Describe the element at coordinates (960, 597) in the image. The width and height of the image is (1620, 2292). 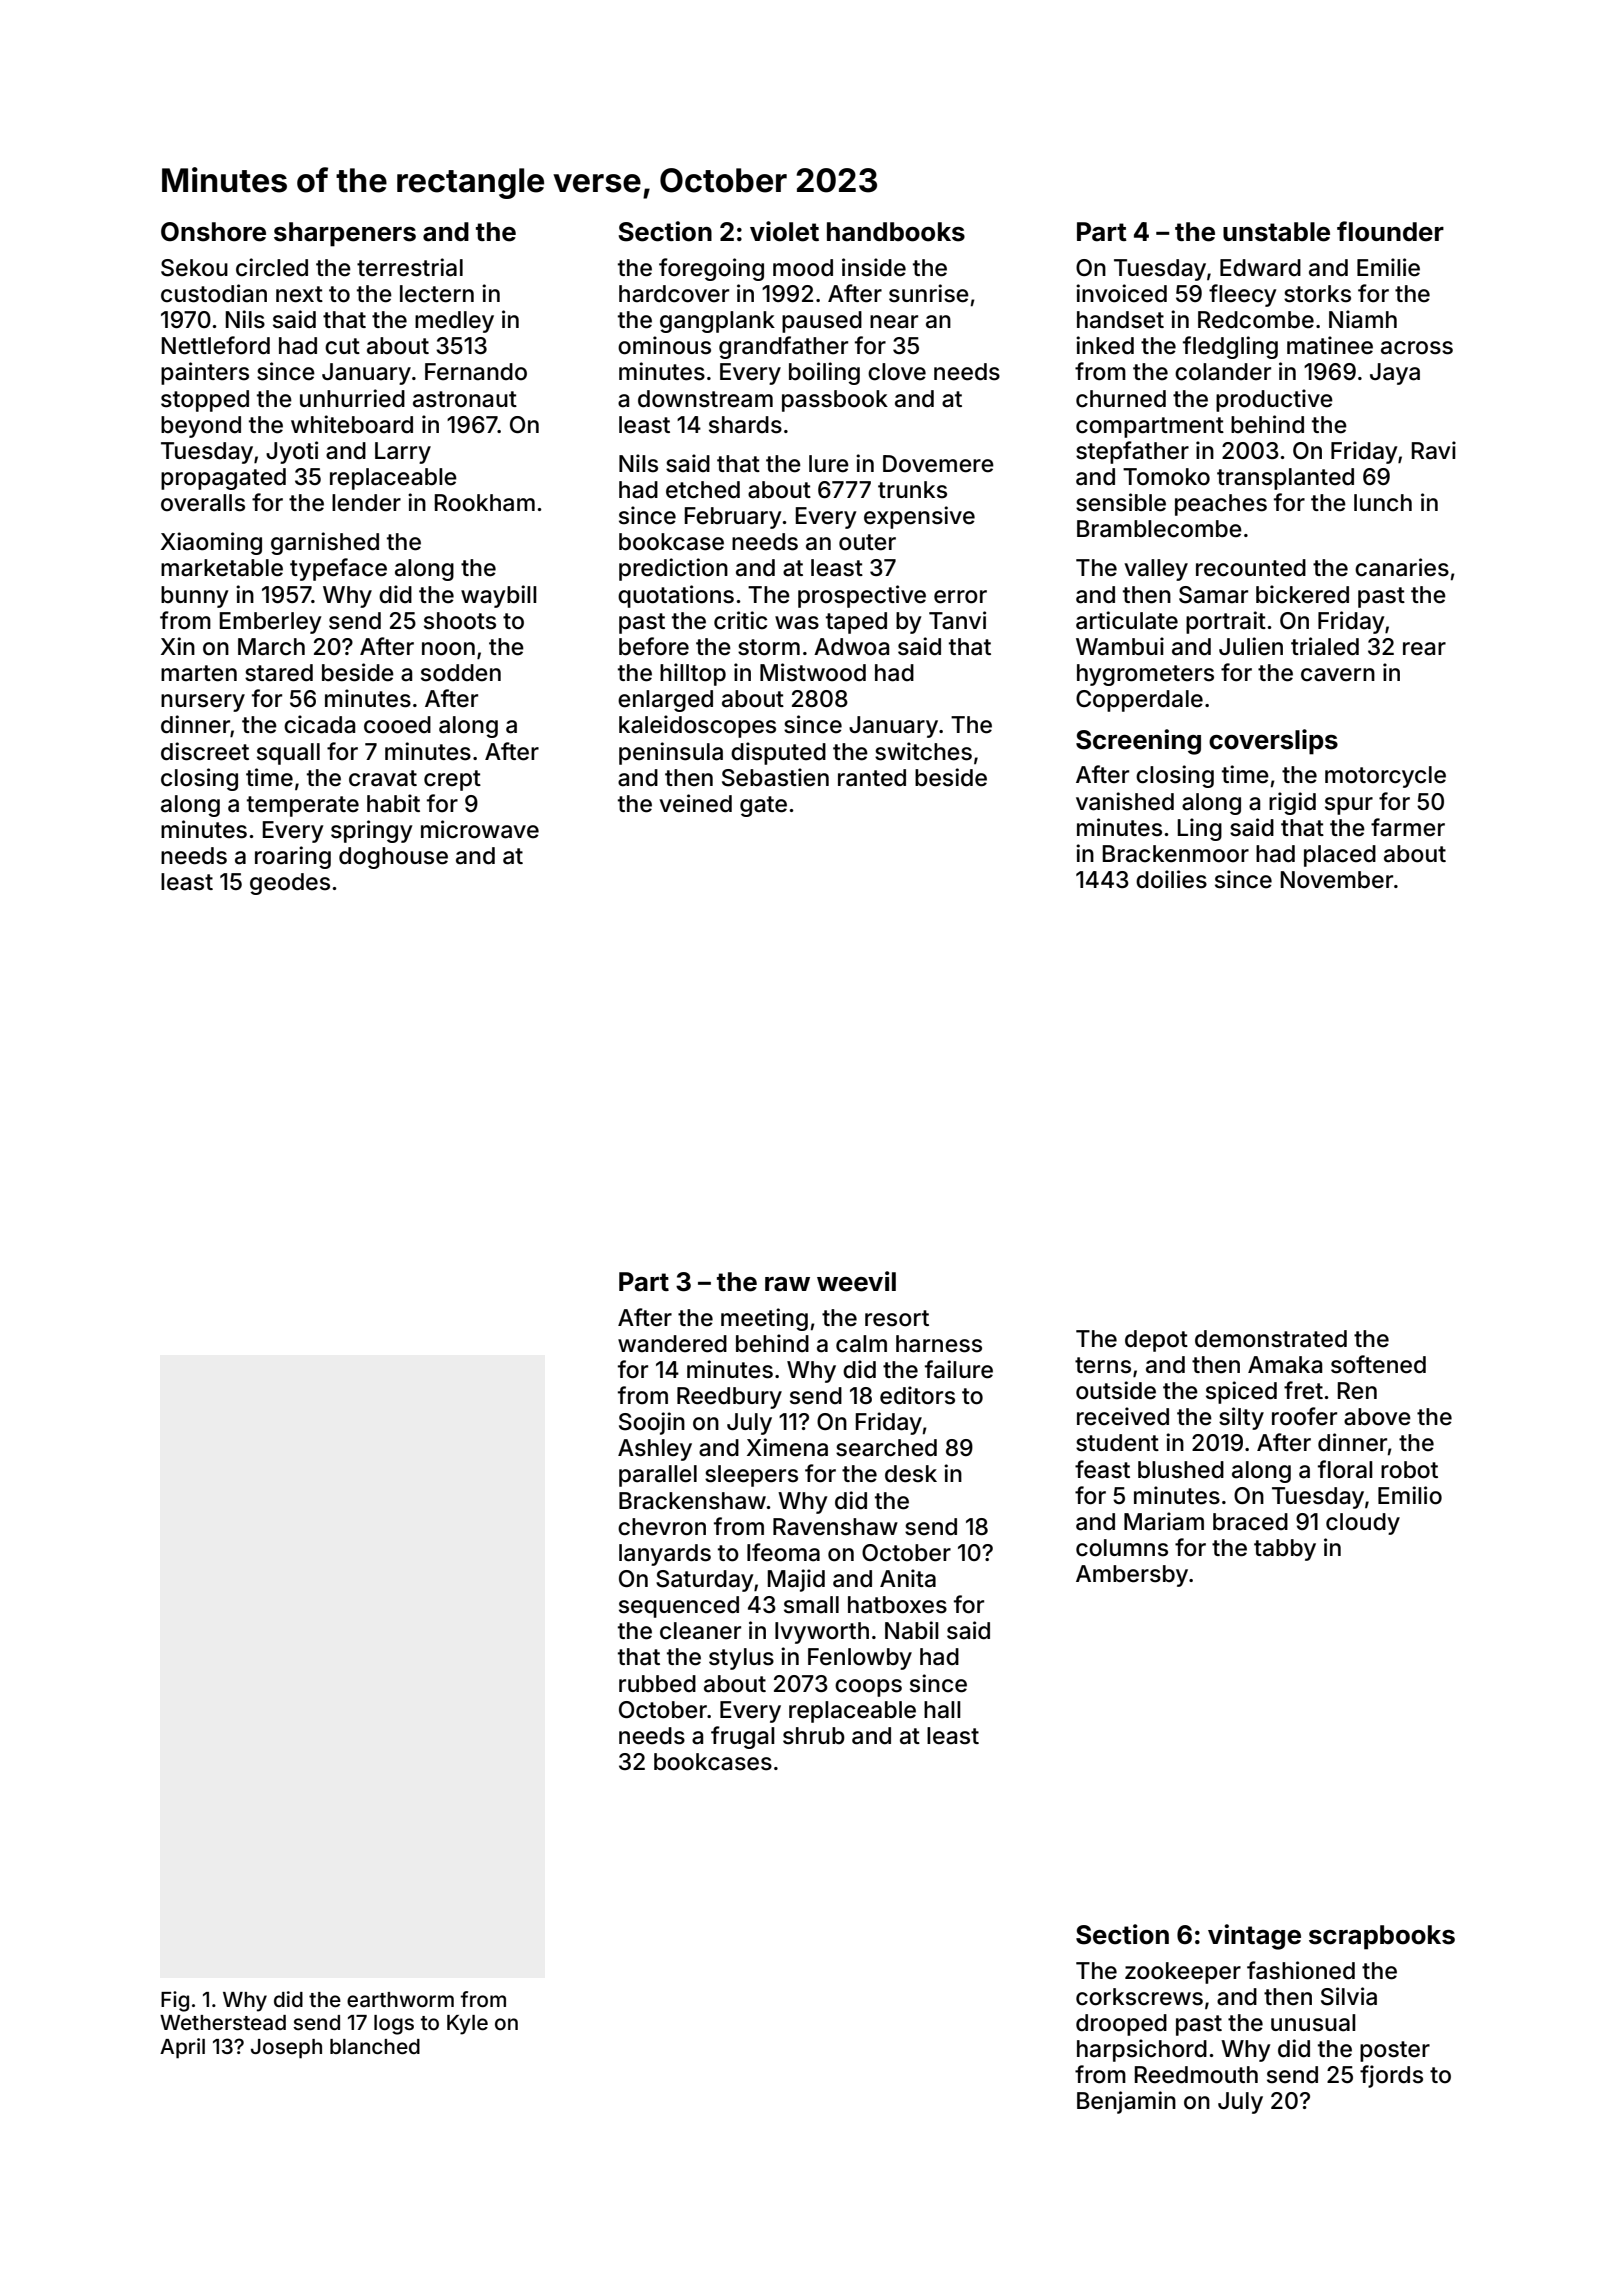
I see `error` at that location.
